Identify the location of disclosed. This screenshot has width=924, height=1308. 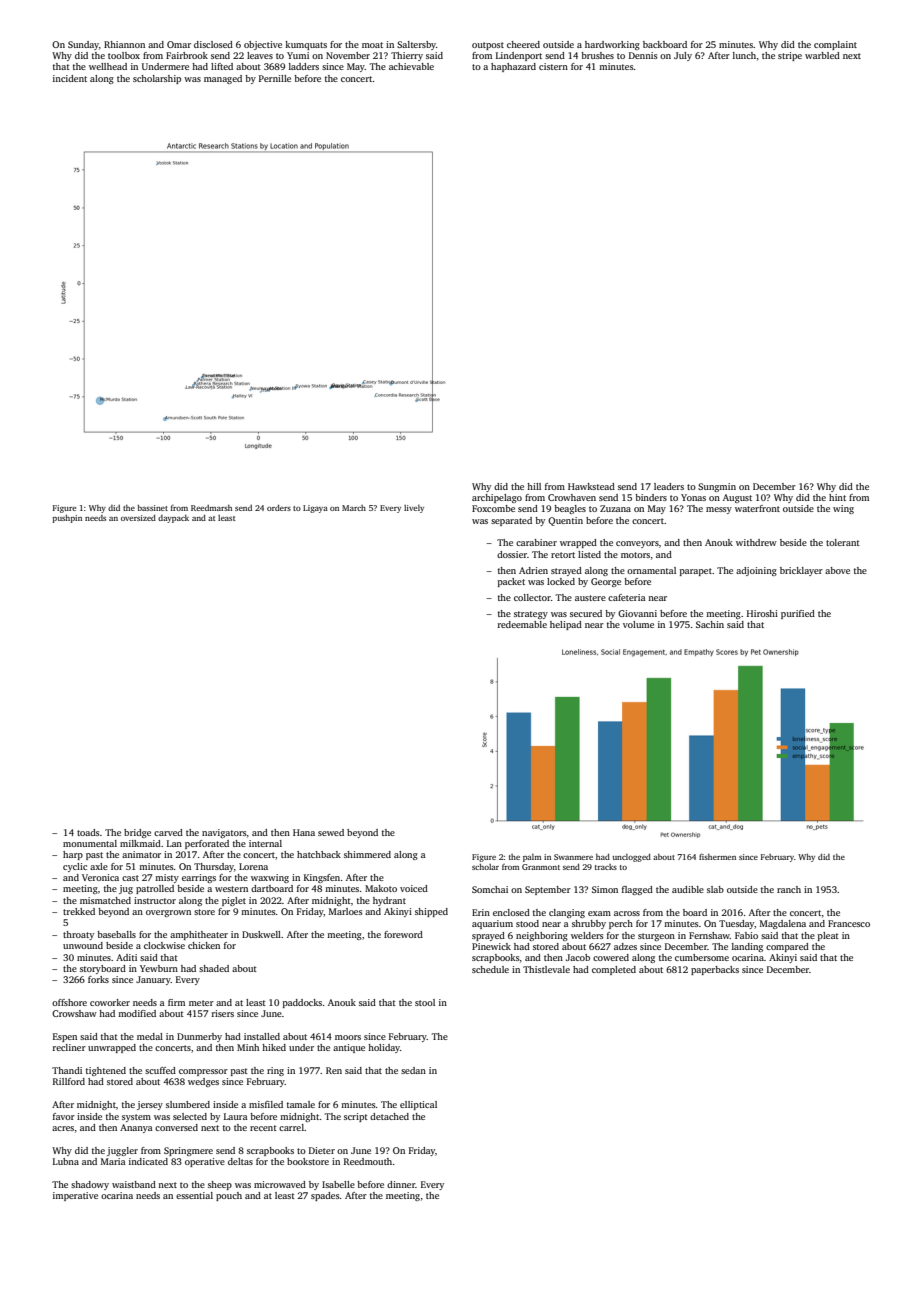
(213, 44).
